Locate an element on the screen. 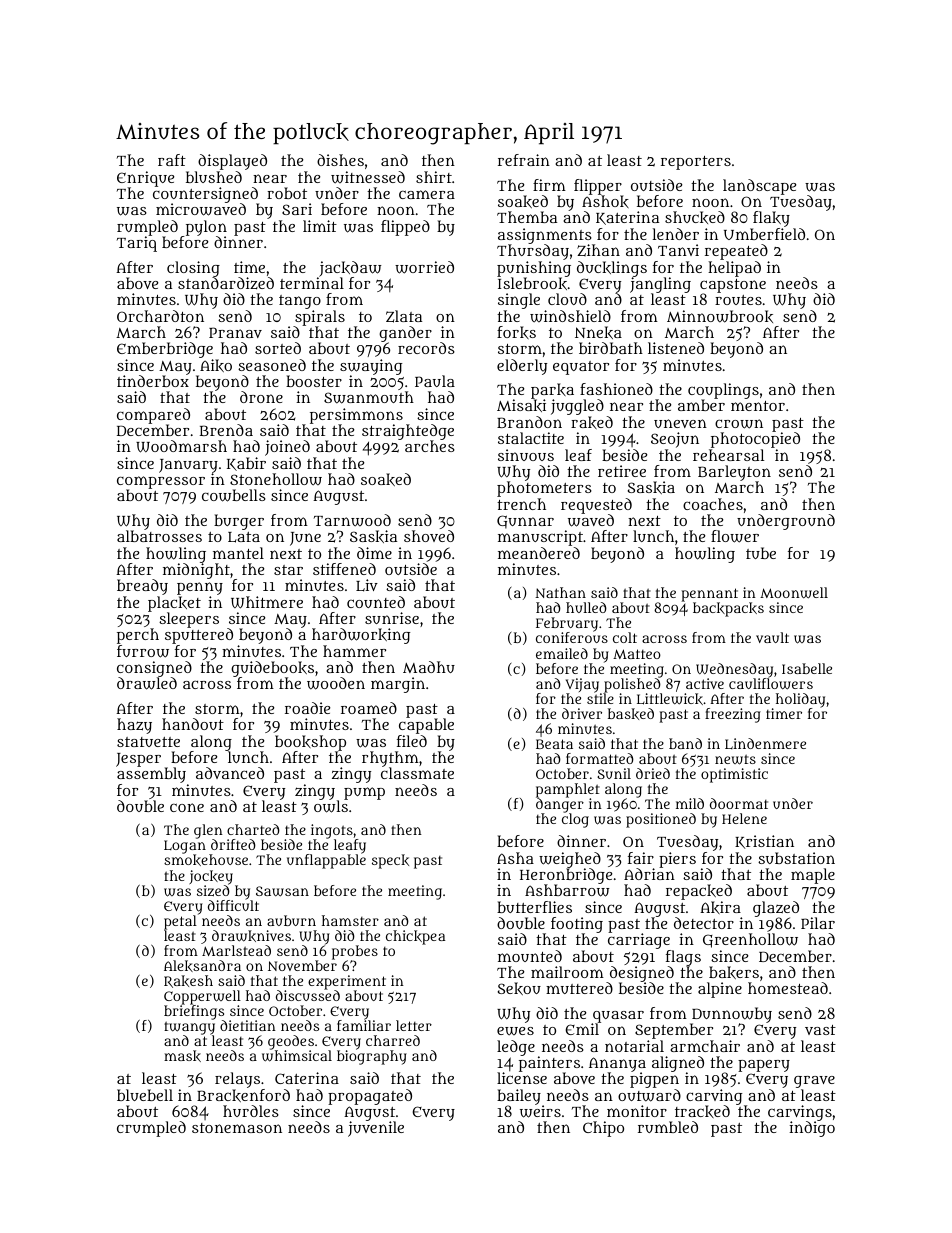  compared is located at coordinates (153, 416).
